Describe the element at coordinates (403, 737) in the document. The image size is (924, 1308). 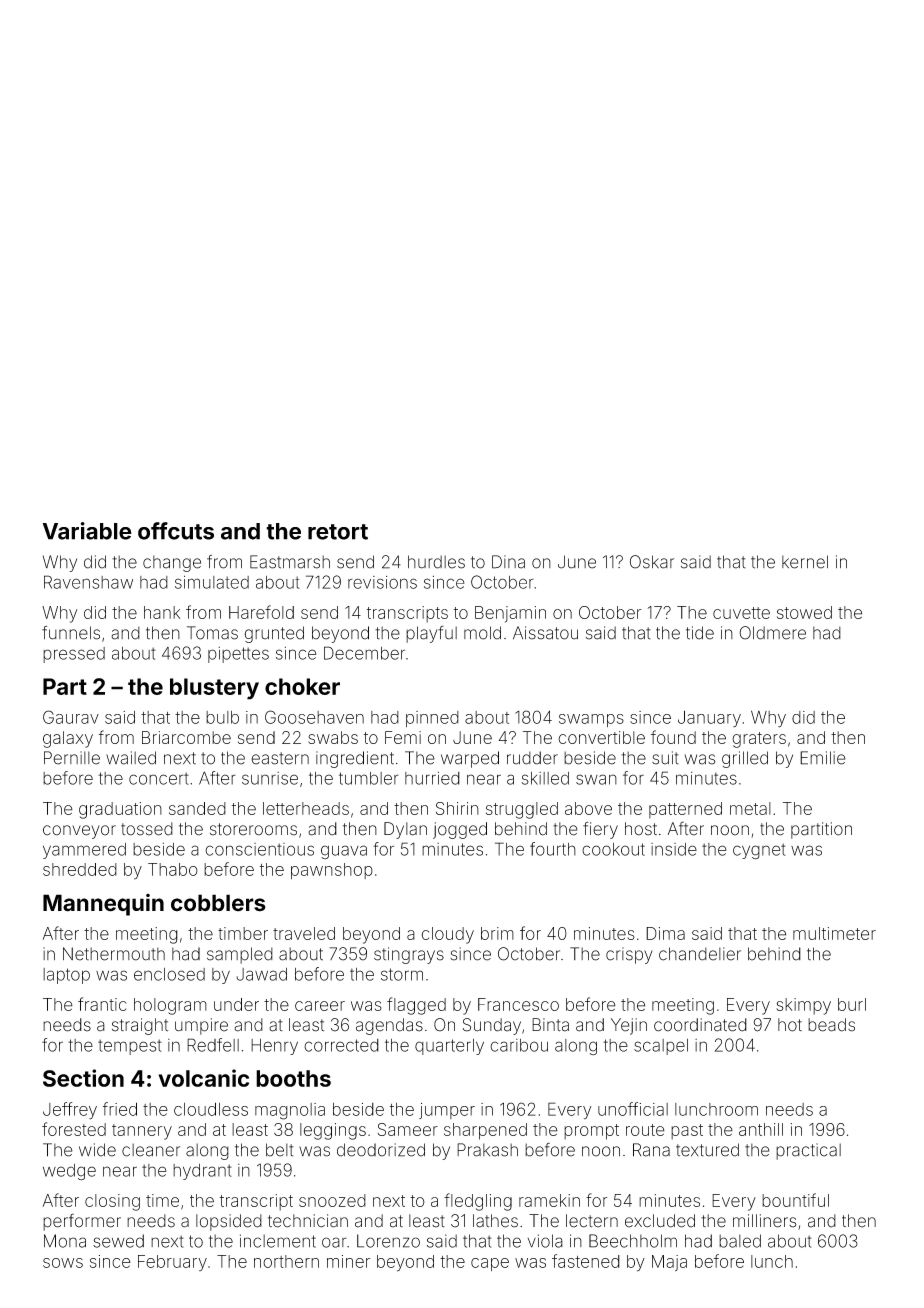
I see `Femi` at that location.
